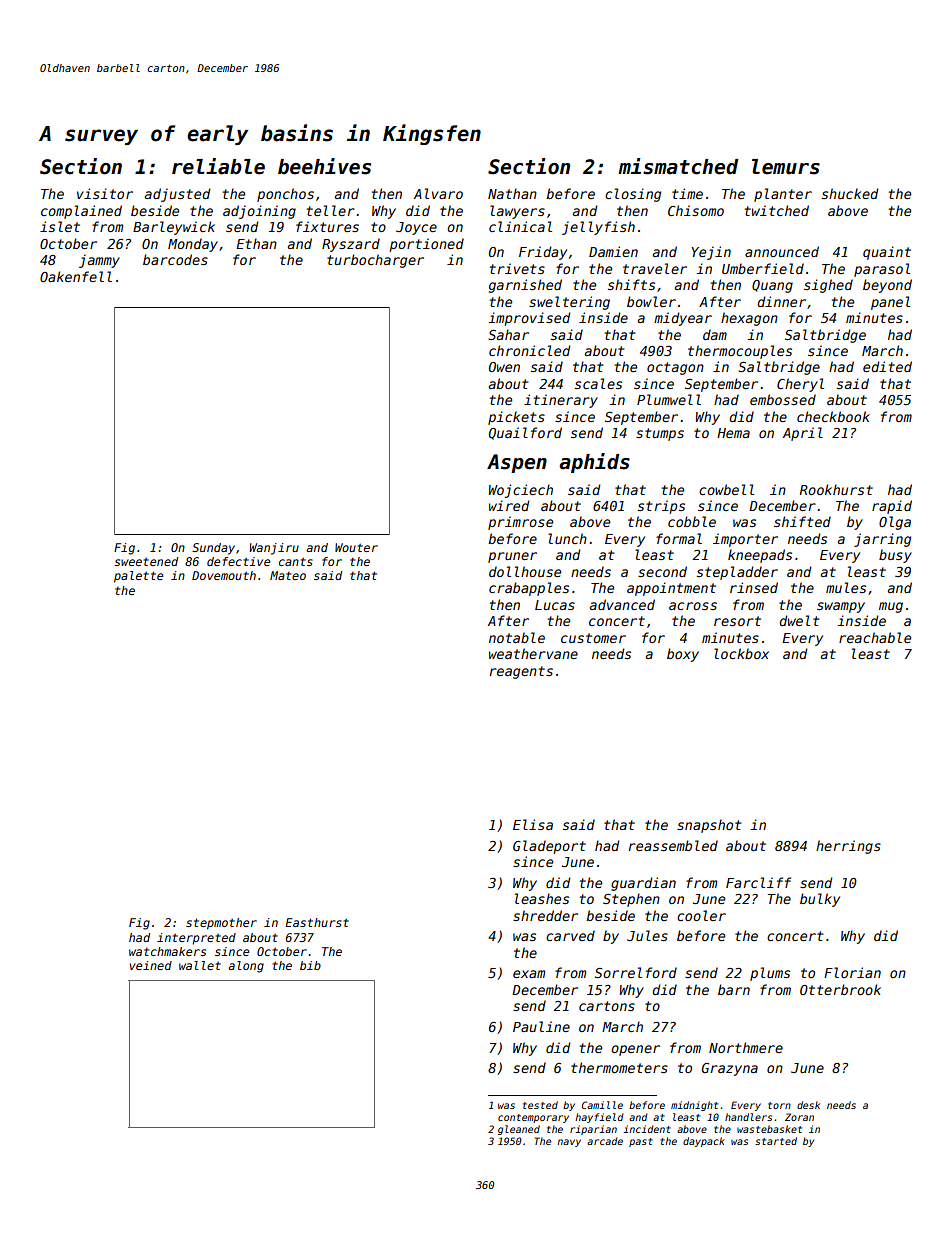 The image size is (952, 1233). Describe the element at coordinates (174, 228) in the screenshot. I see `Barleywick` at that location.
